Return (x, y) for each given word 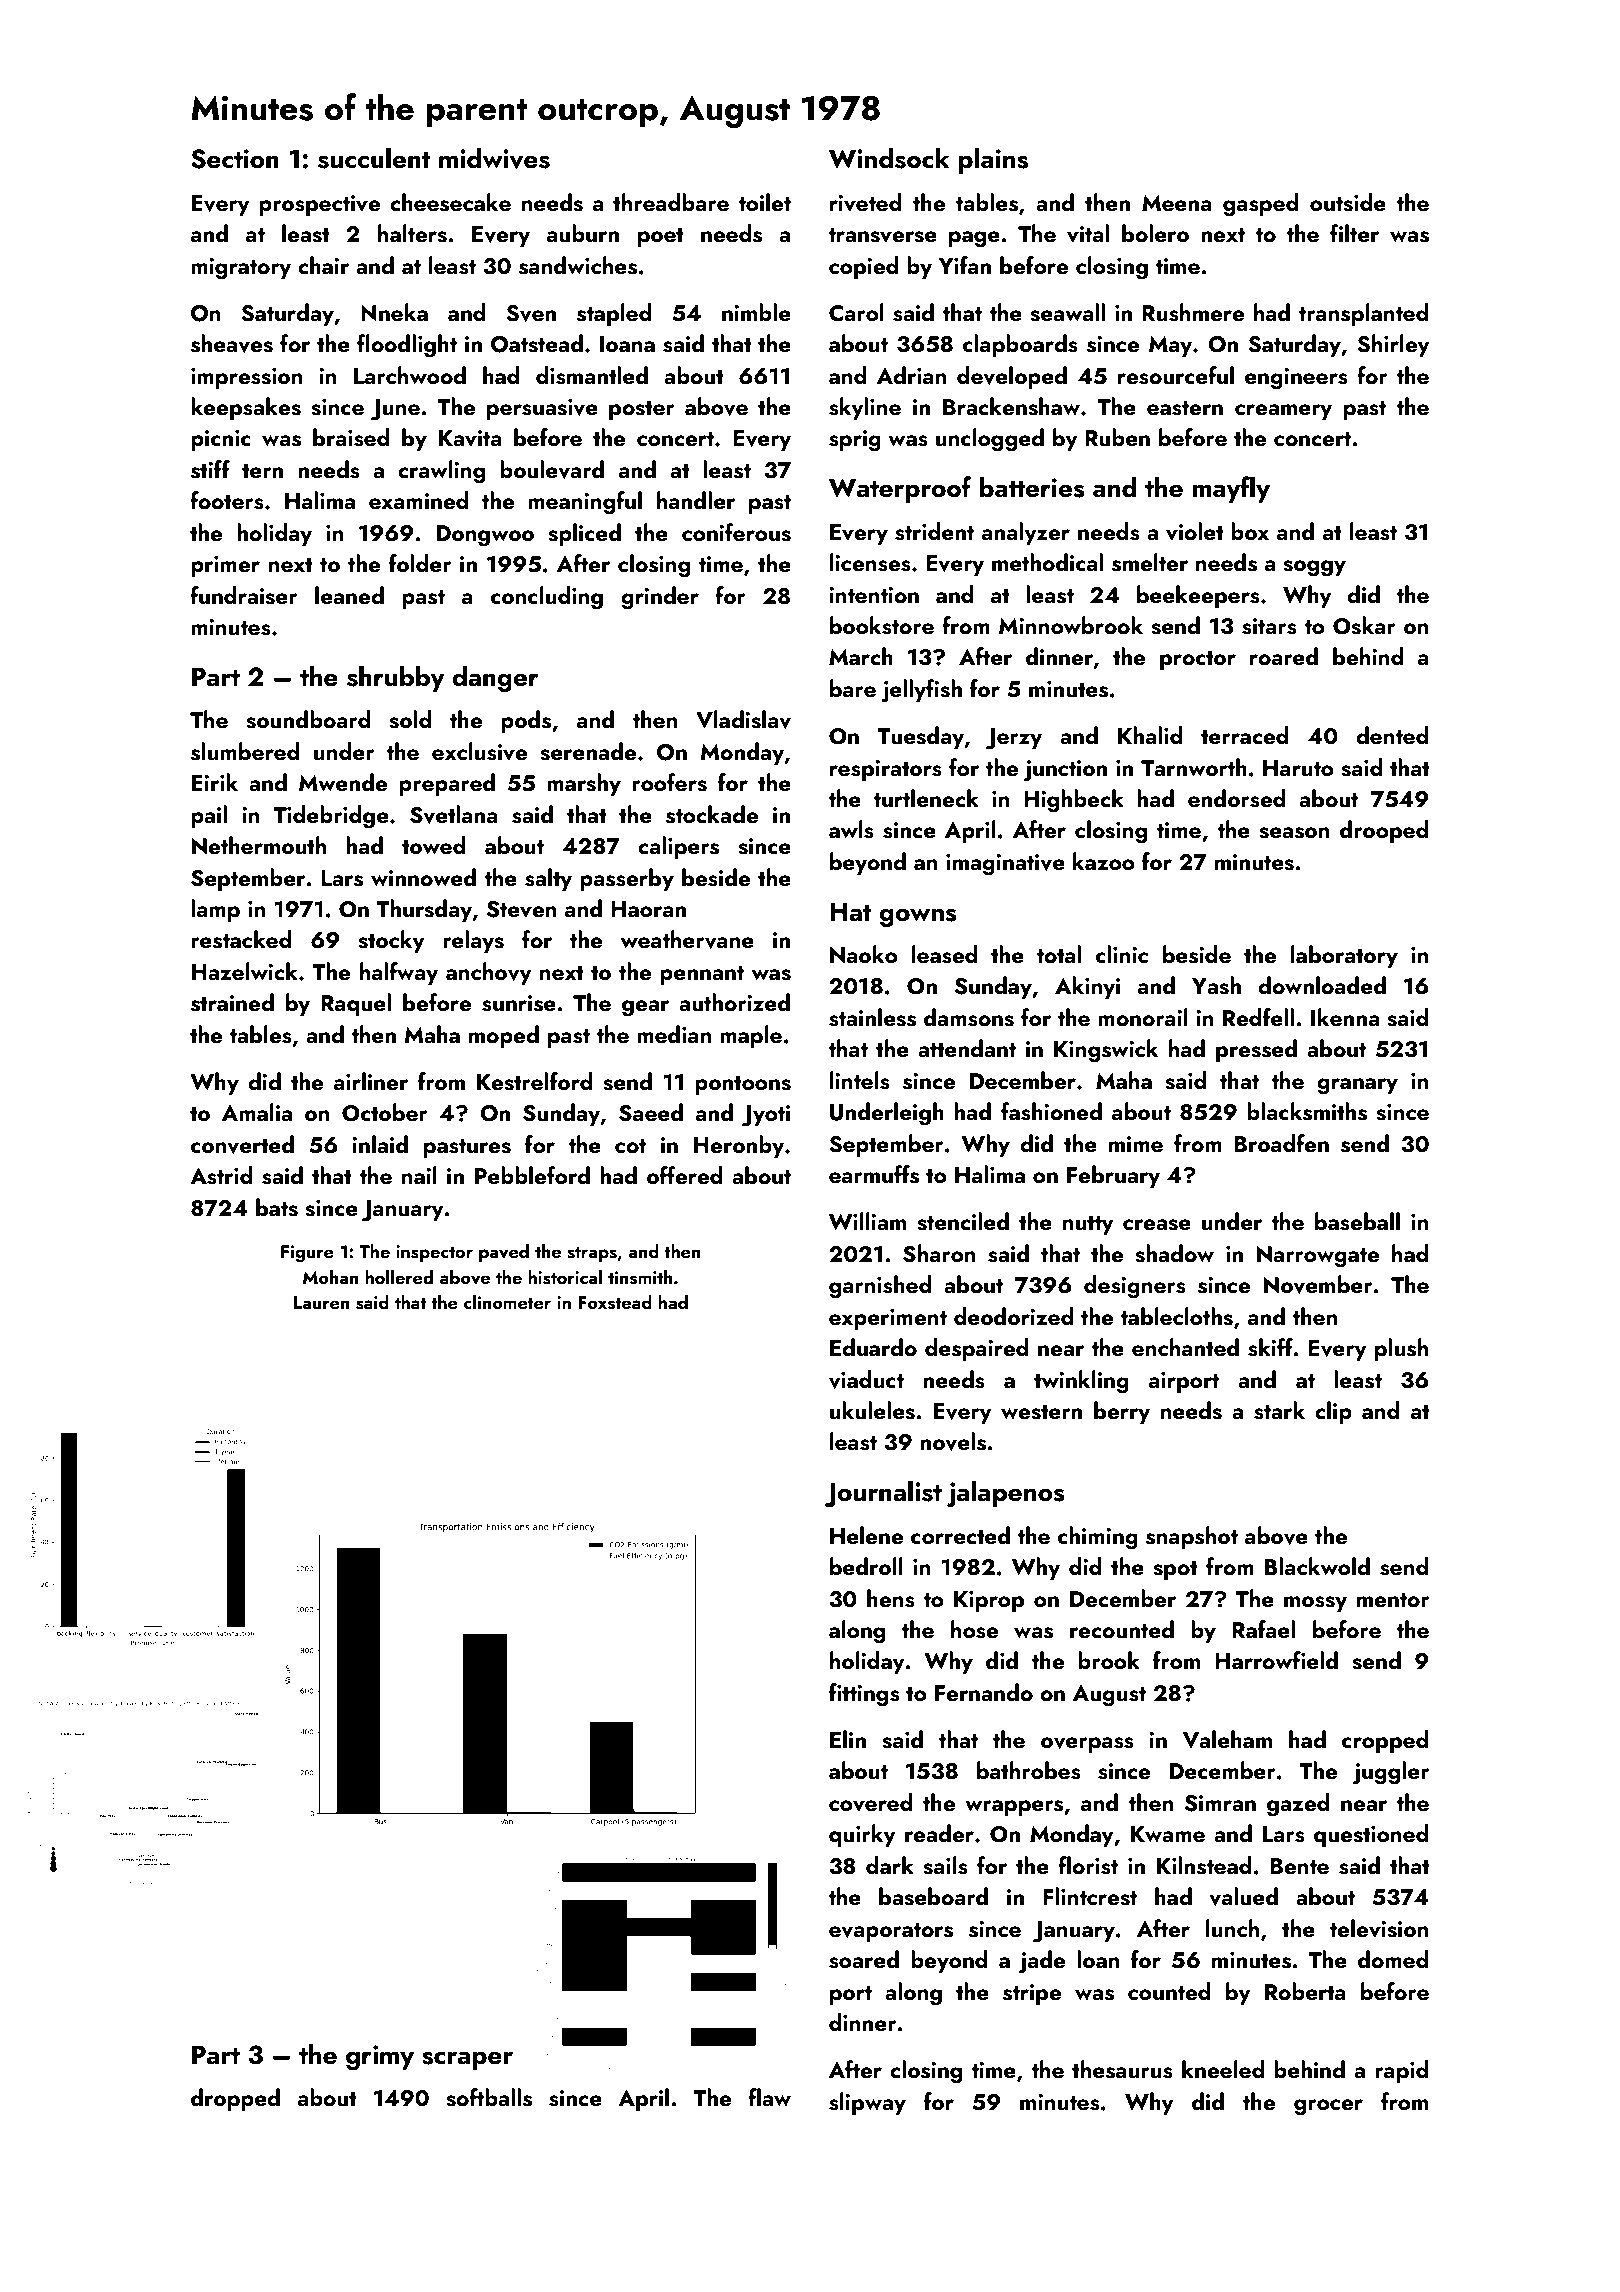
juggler (1391, 1773)
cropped (1385, 1741)
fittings (864, 1695)
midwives (494, 158)
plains (993, 160)
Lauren (322, 1302)
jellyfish (921, 691)
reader (939, 1833)
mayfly (1231, 489)
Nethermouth (259, 845)
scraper (467, 2060)
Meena (1177, 203)
